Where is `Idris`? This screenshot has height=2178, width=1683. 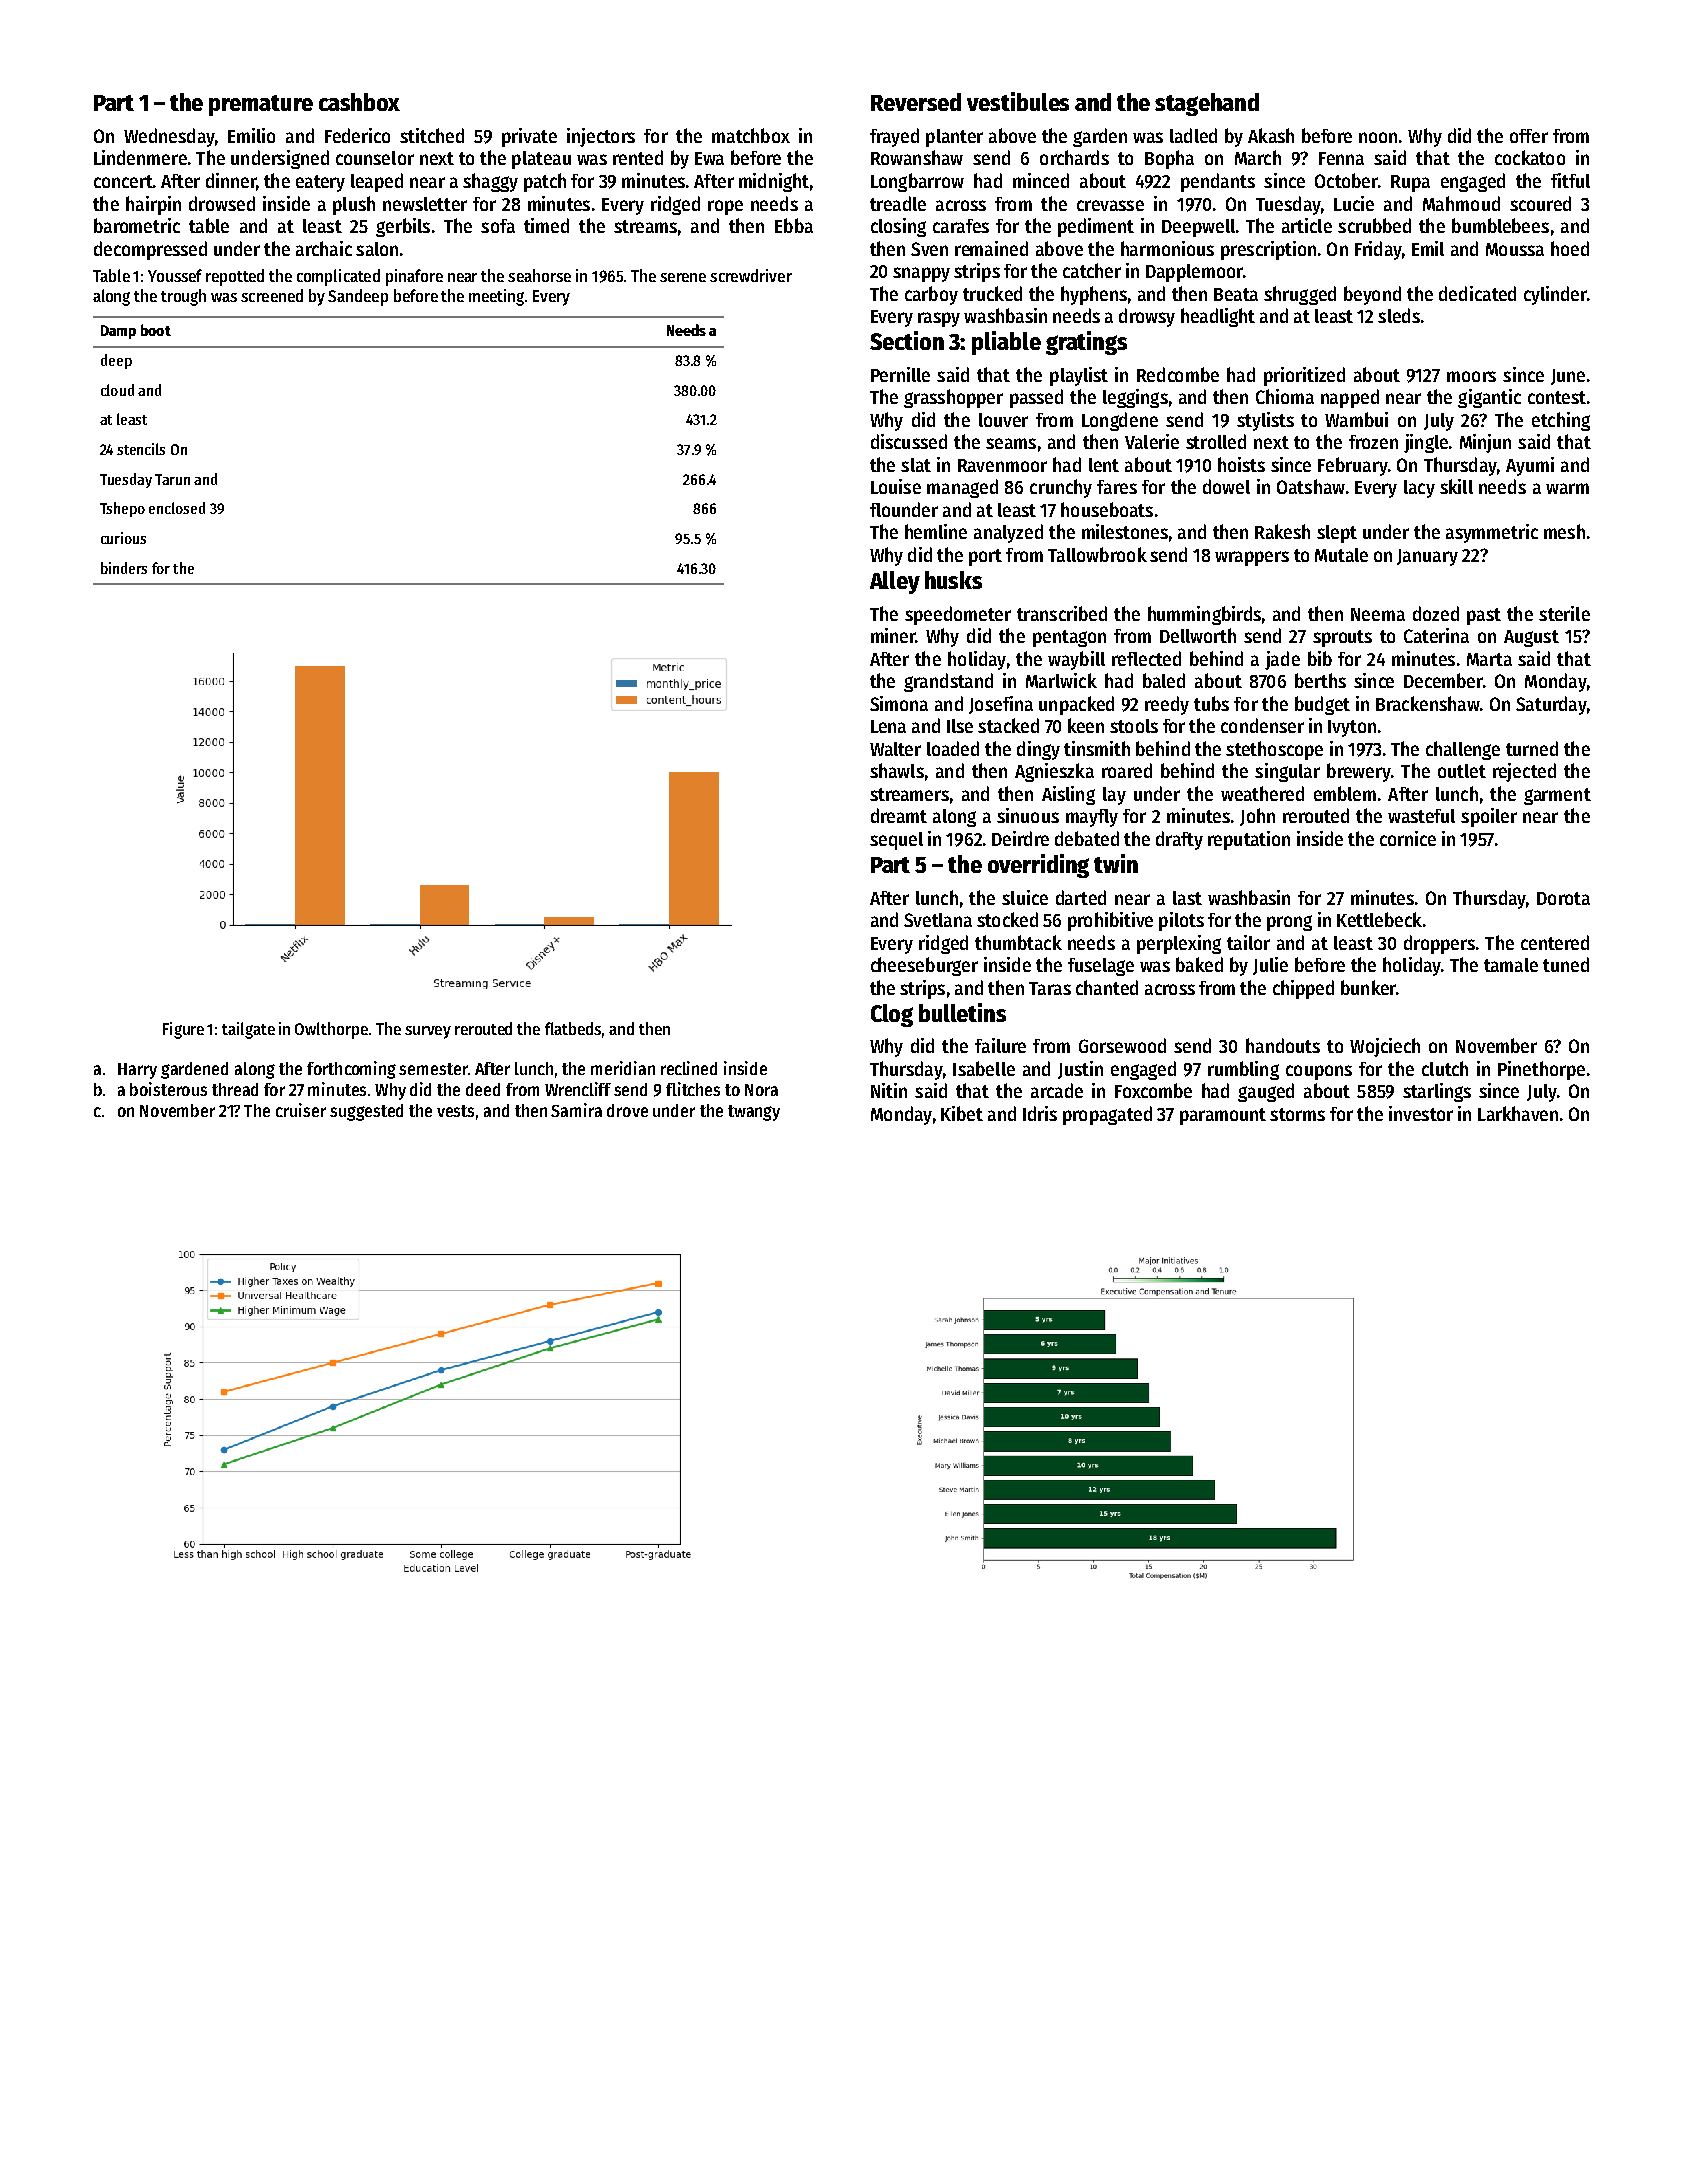
Idris is located at coordinates (1040, 1113).
